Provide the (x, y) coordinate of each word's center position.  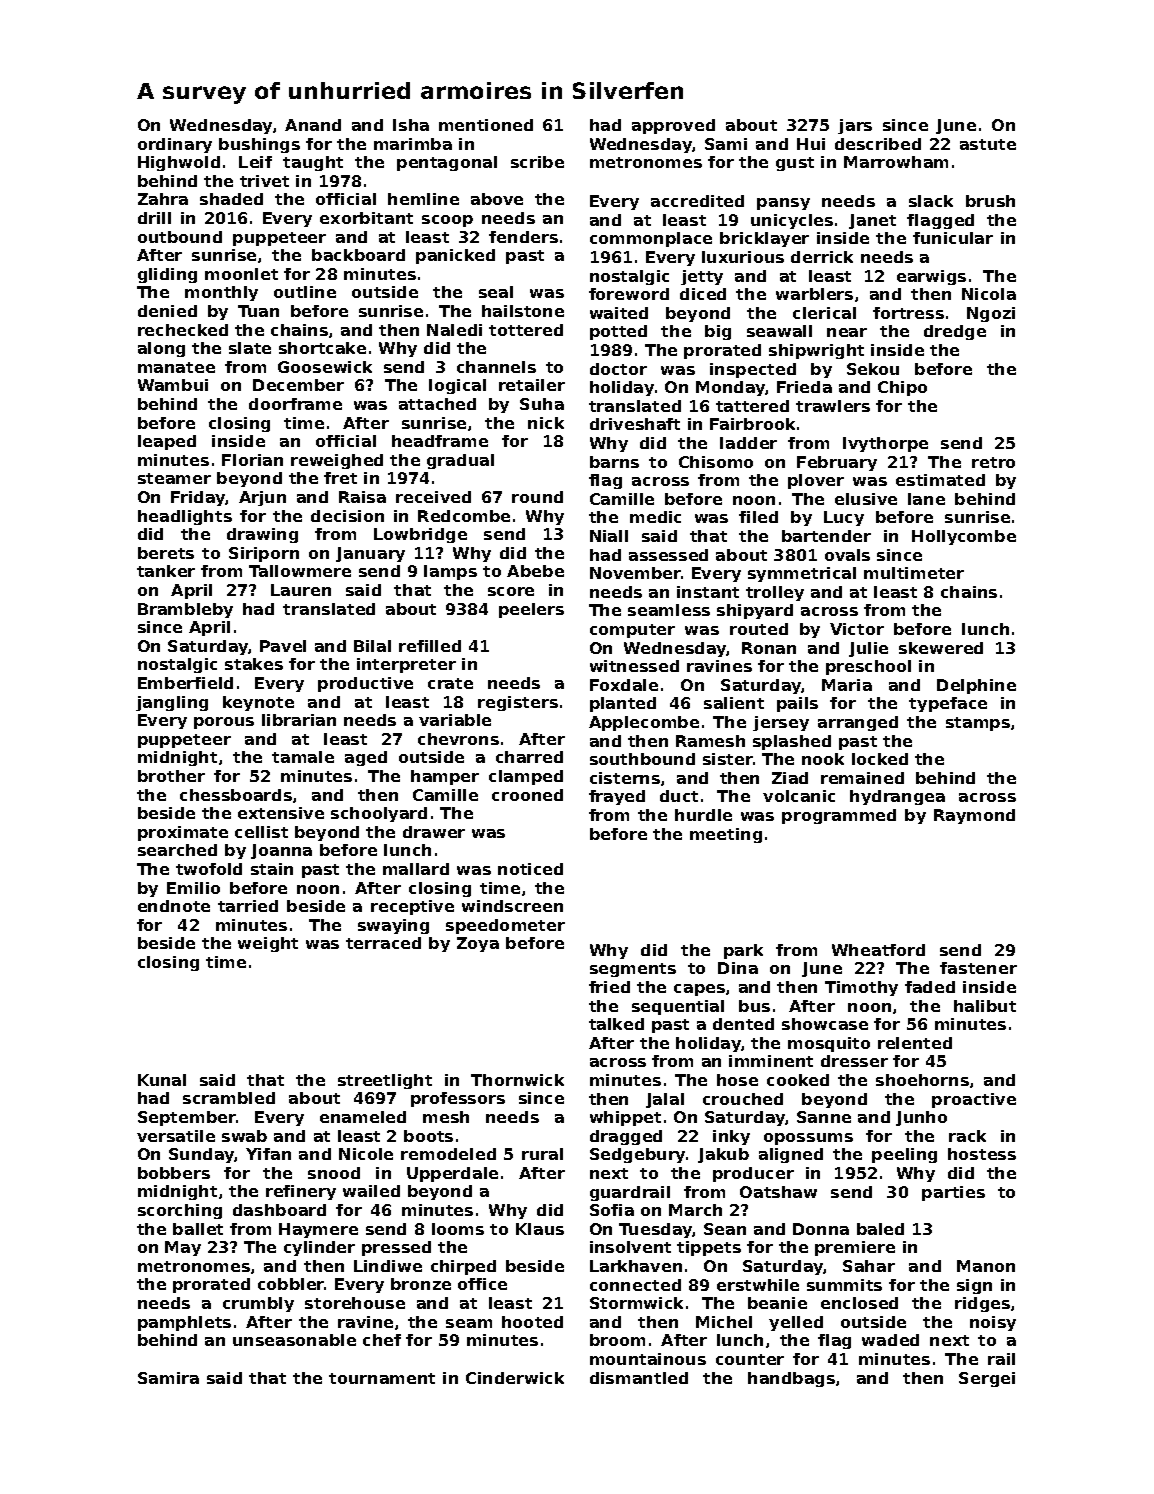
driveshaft (635, 424)
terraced (383, 943)
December (298, 385)
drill (154, 218)
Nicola (989, 294)
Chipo (902, 388)
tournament (382, 1378)
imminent (771, 1061)
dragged (626, 1137)
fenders (523, 237)
